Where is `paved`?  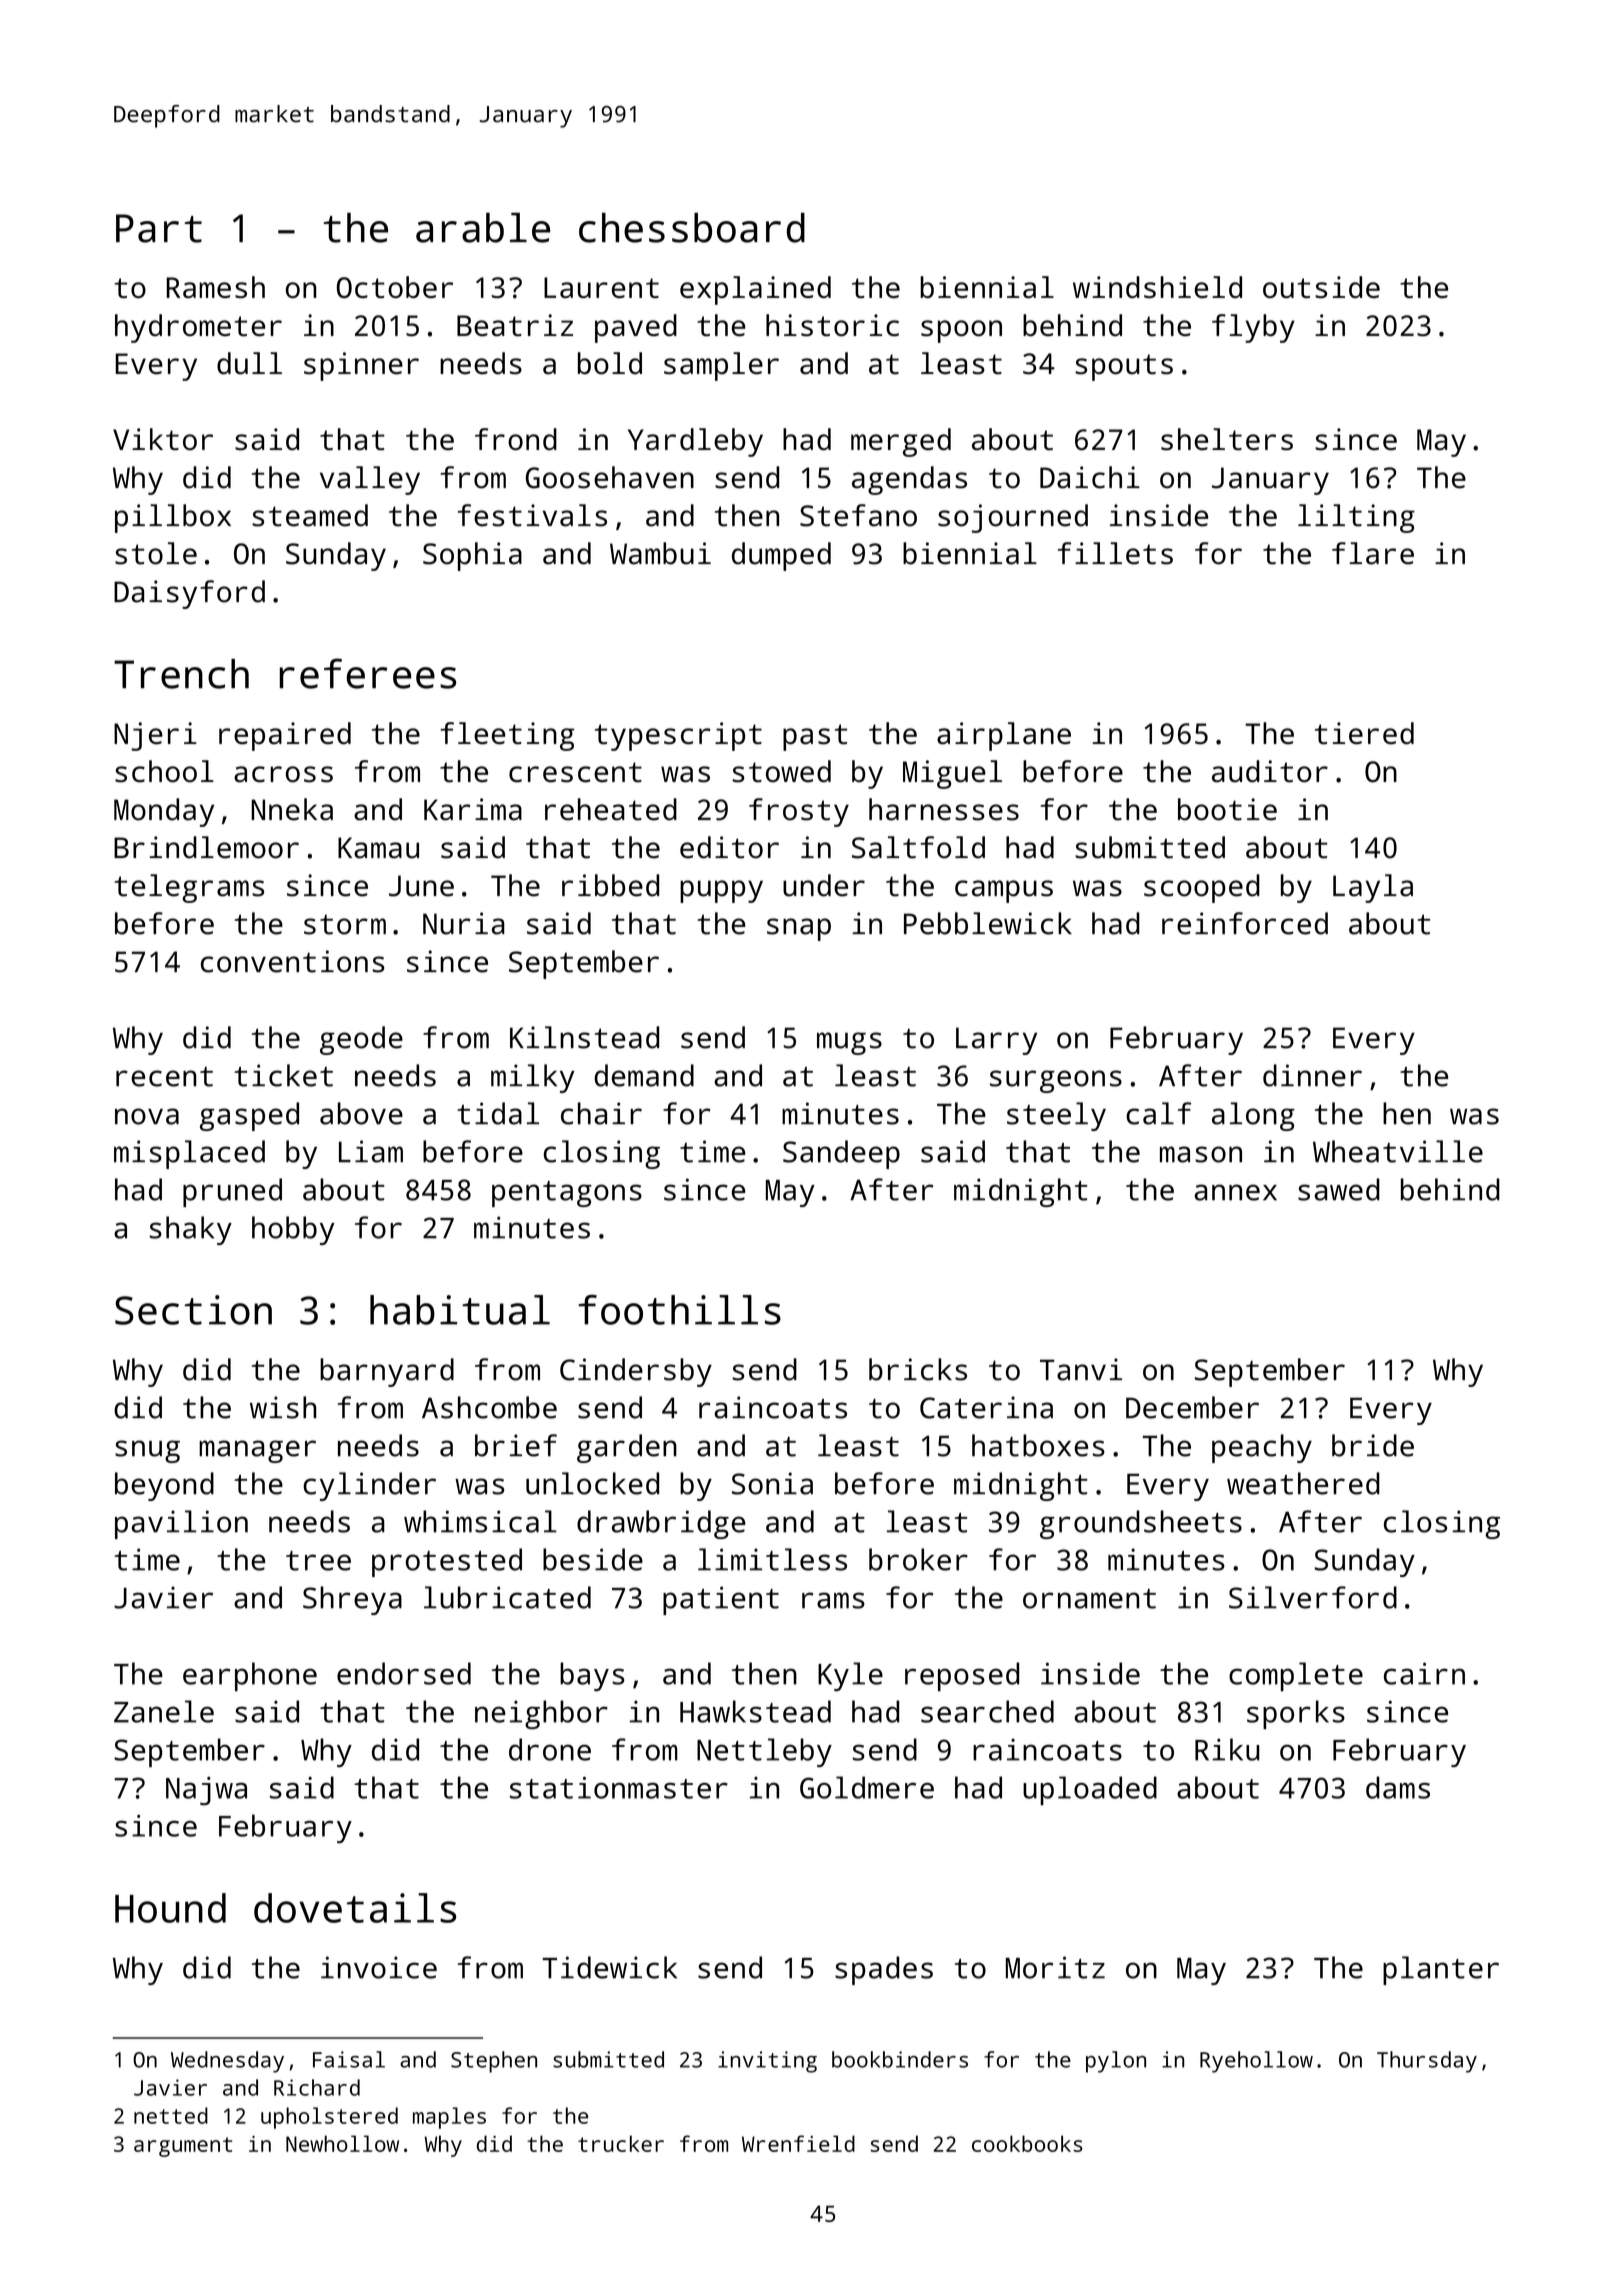
paved is located at coordinates (636, 328).
